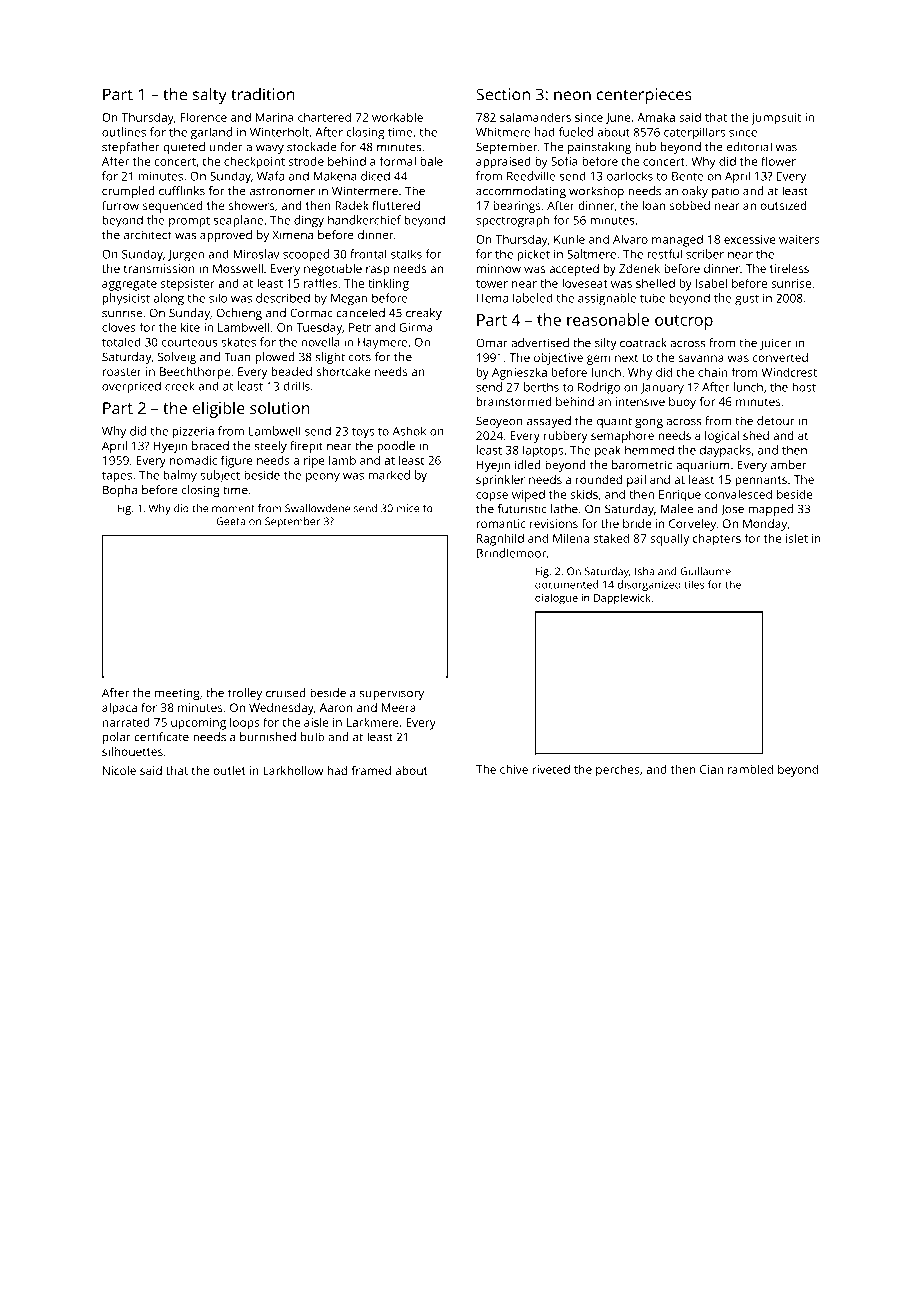  Describe the element at coordinates (251, 205) in the screenshot. I see `showers` at that location.
